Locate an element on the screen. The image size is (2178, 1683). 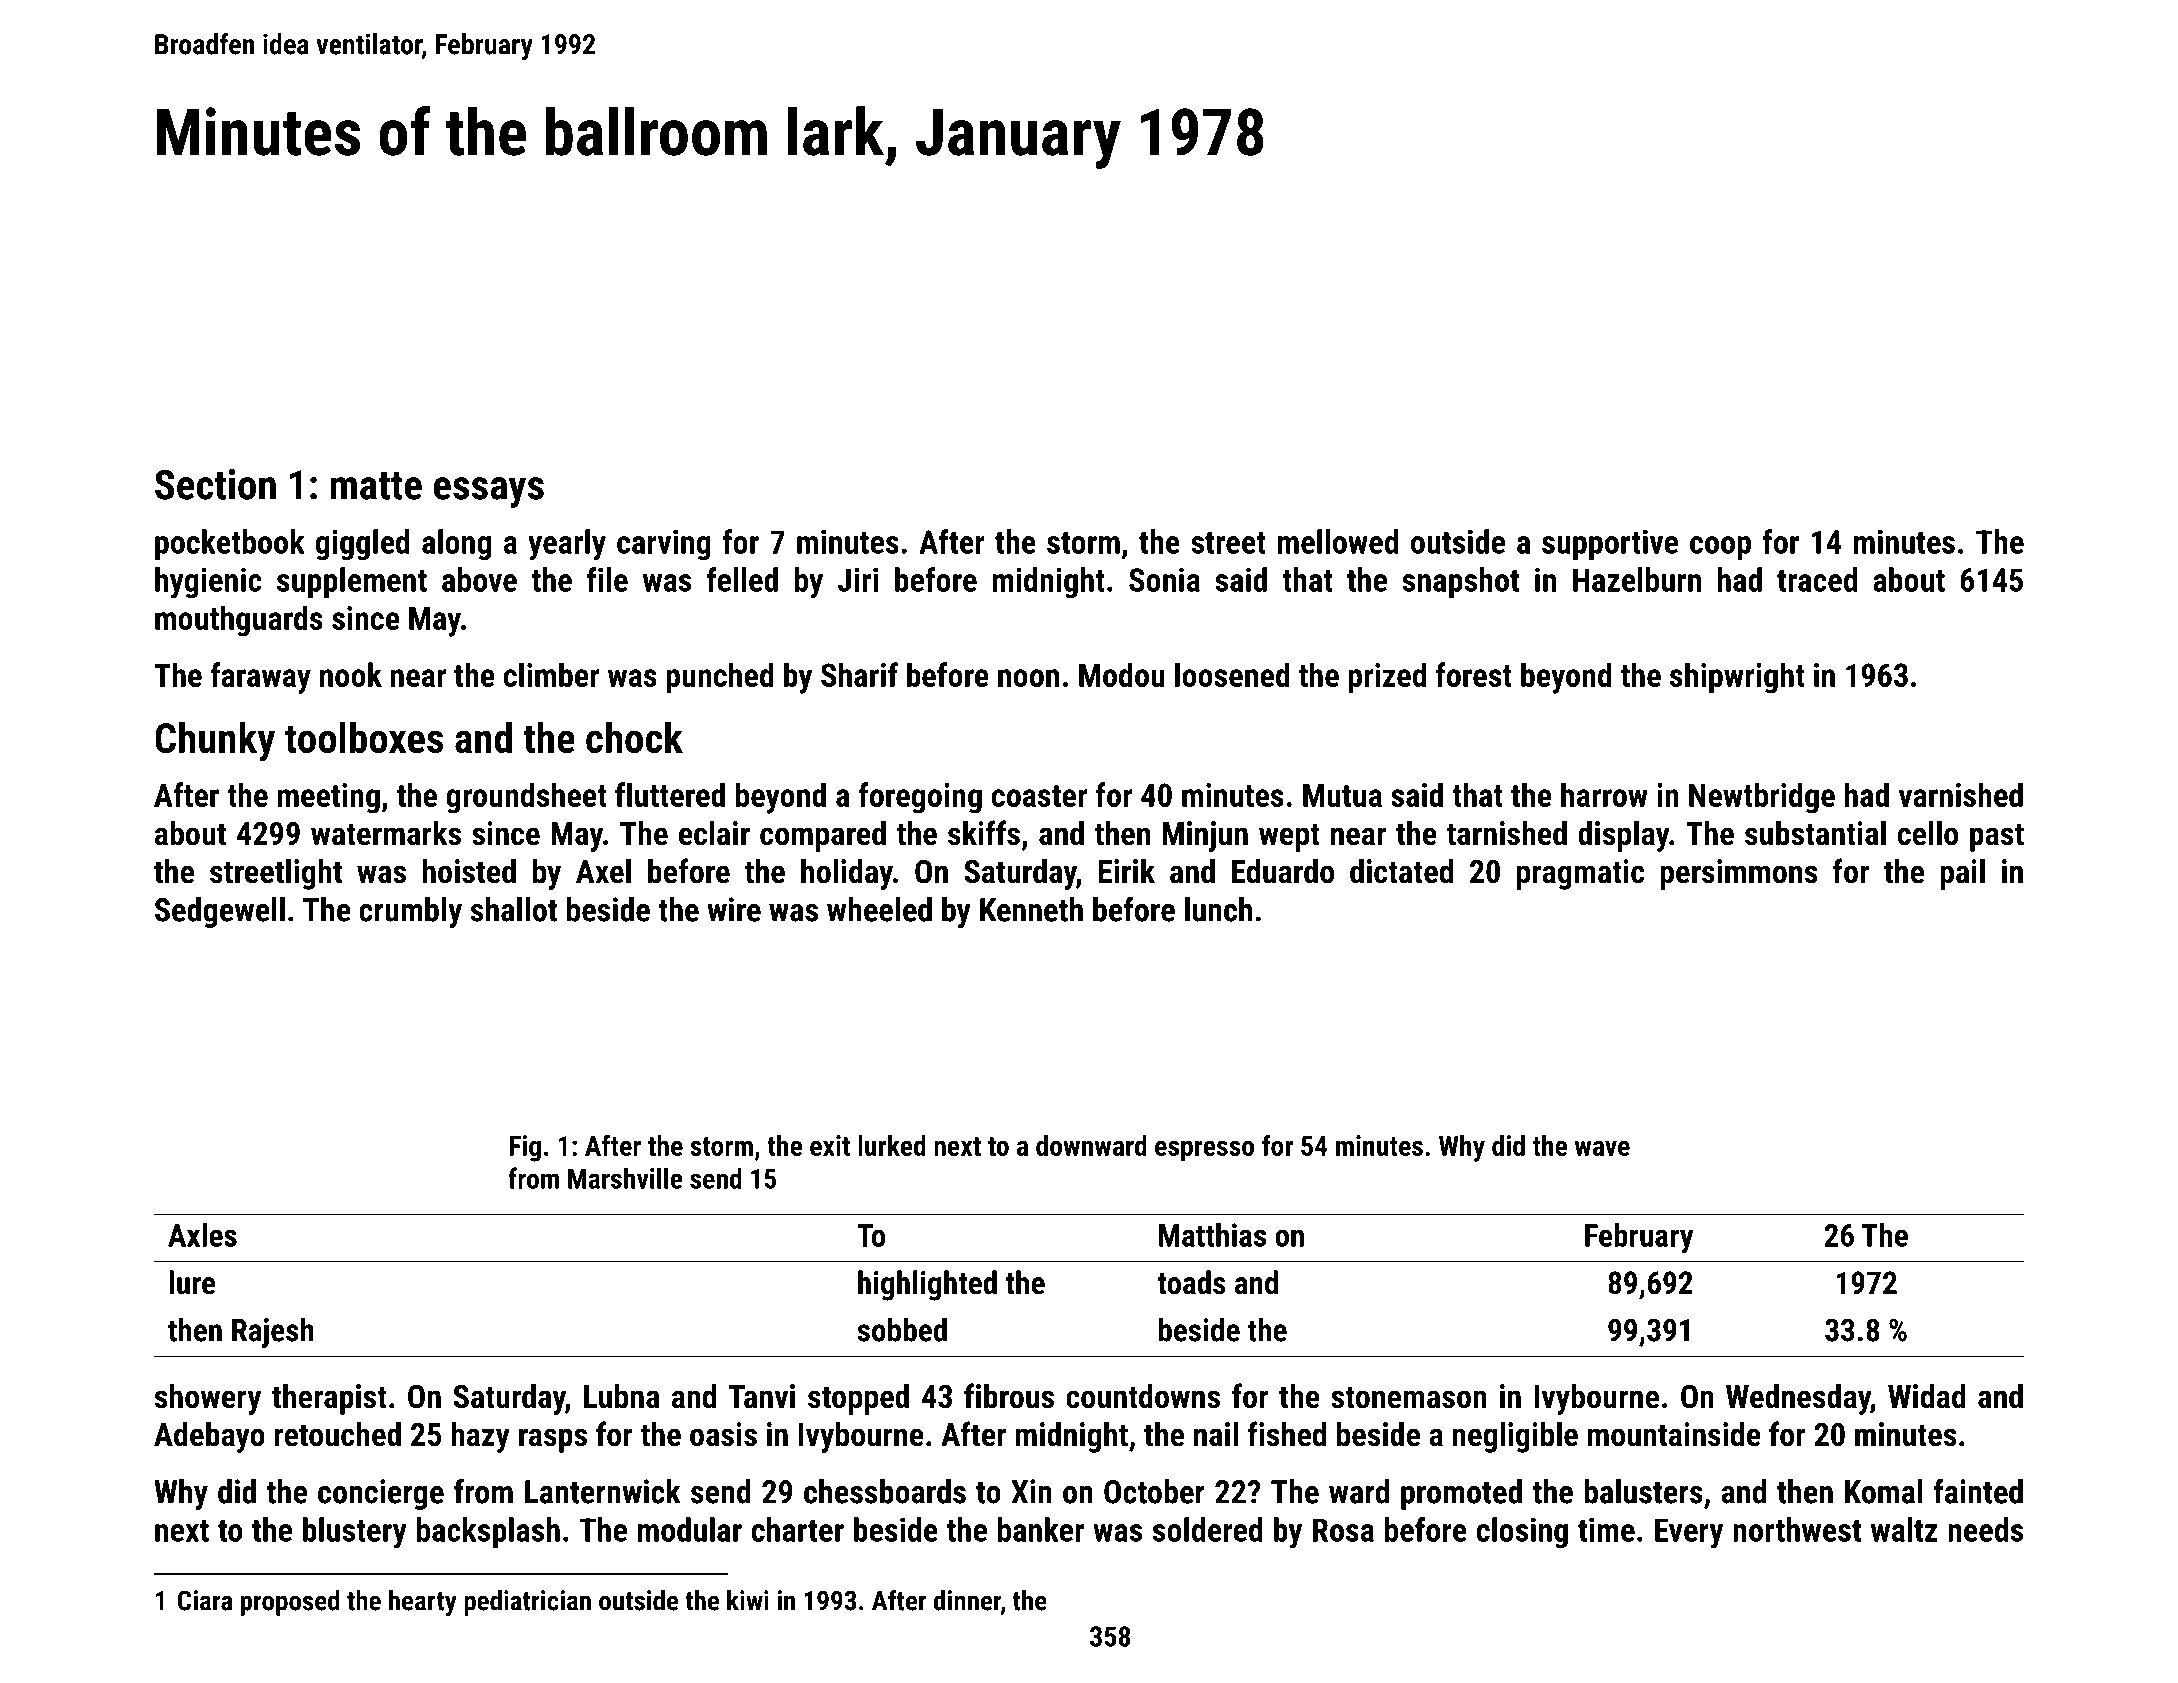
above is located at coordinates (479, 579).
